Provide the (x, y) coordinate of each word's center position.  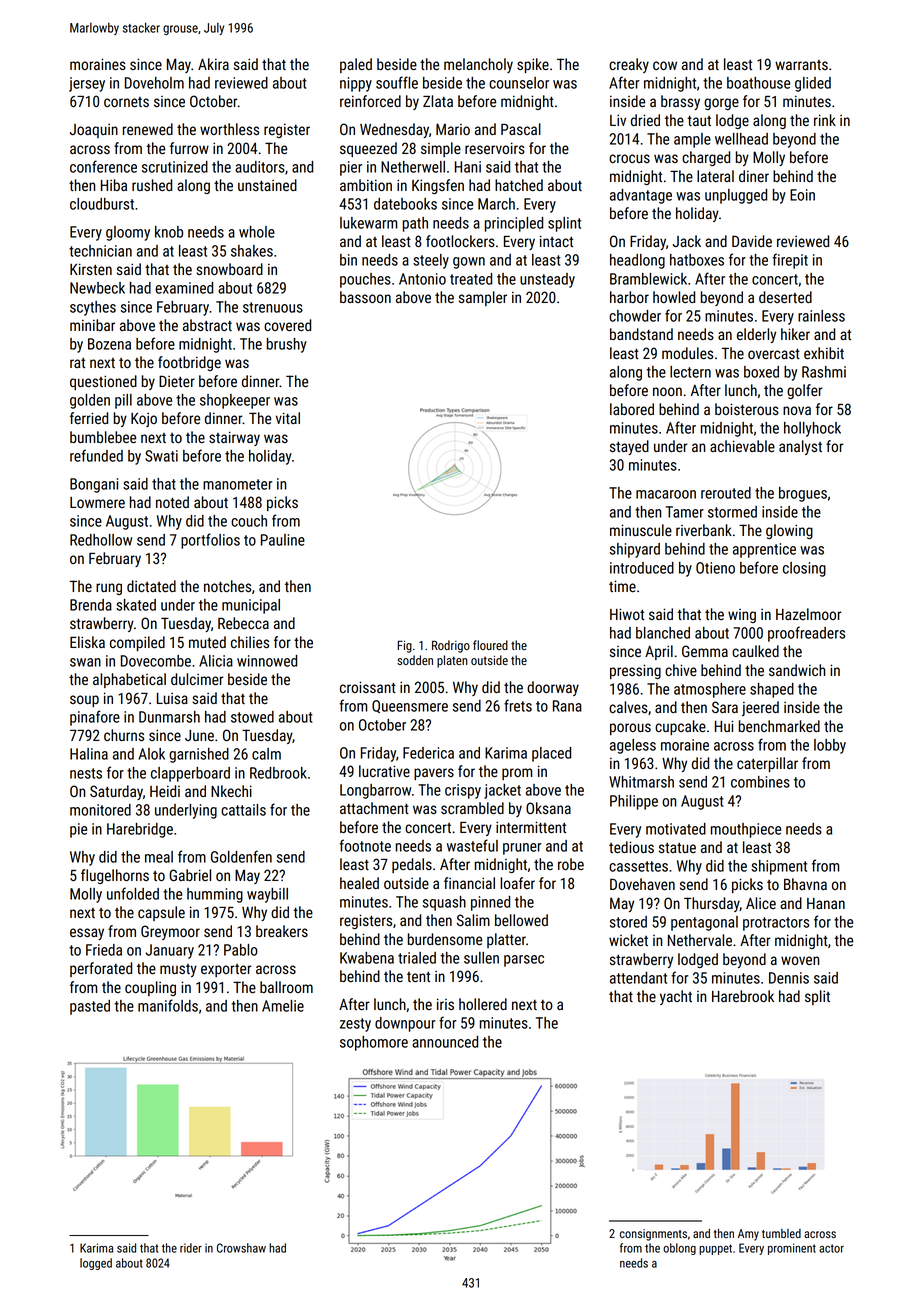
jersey (87, 84)
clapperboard (190, 774)
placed (551, 754)
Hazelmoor (809, 614)
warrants (801, 65)
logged (96, 1264)
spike (533, 65)
